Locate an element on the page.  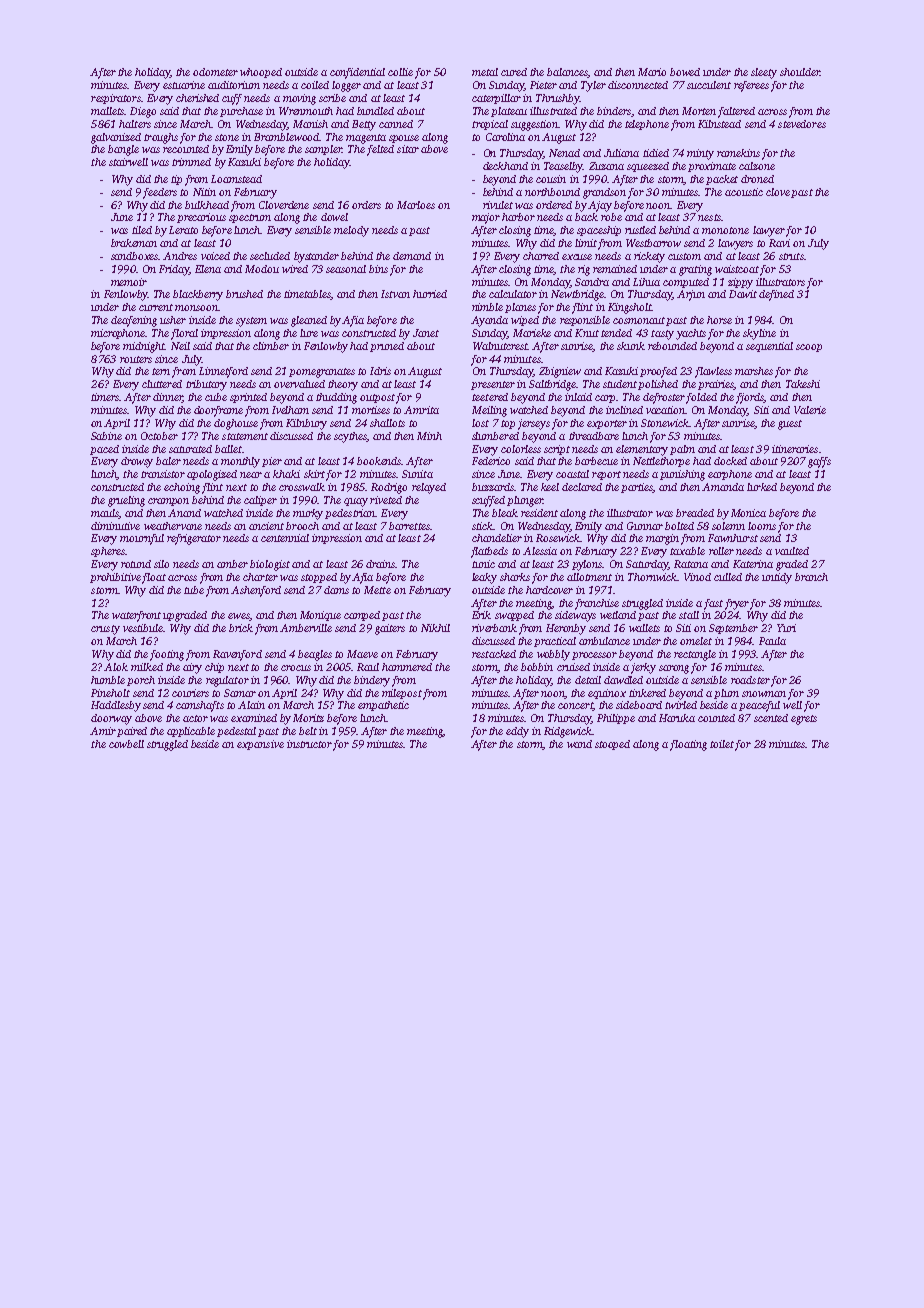
gleaned is located at coordinates (309, 321).
